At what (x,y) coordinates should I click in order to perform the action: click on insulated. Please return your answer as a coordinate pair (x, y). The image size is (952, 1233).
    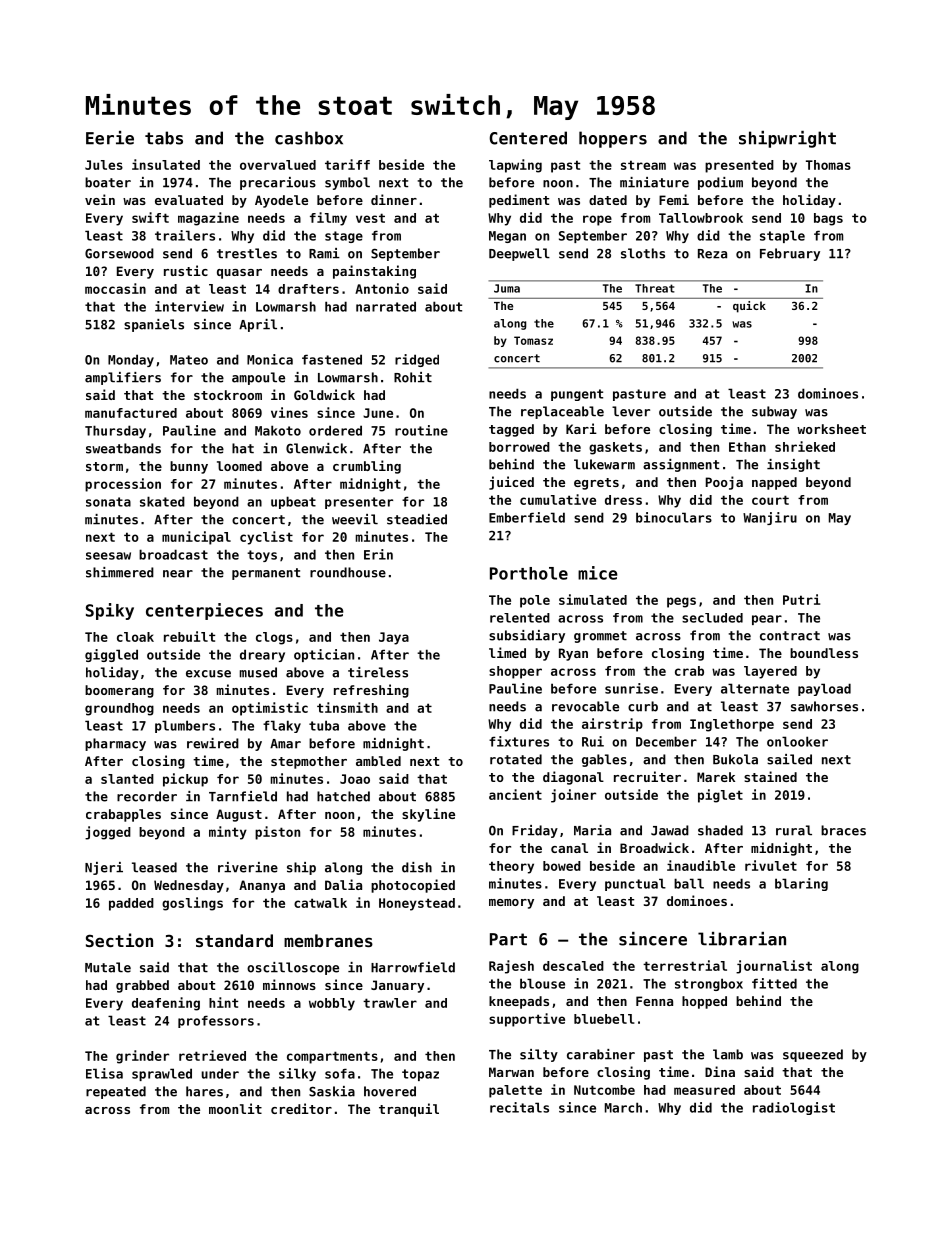
    Looking at the image, I should click on (166, 164).
